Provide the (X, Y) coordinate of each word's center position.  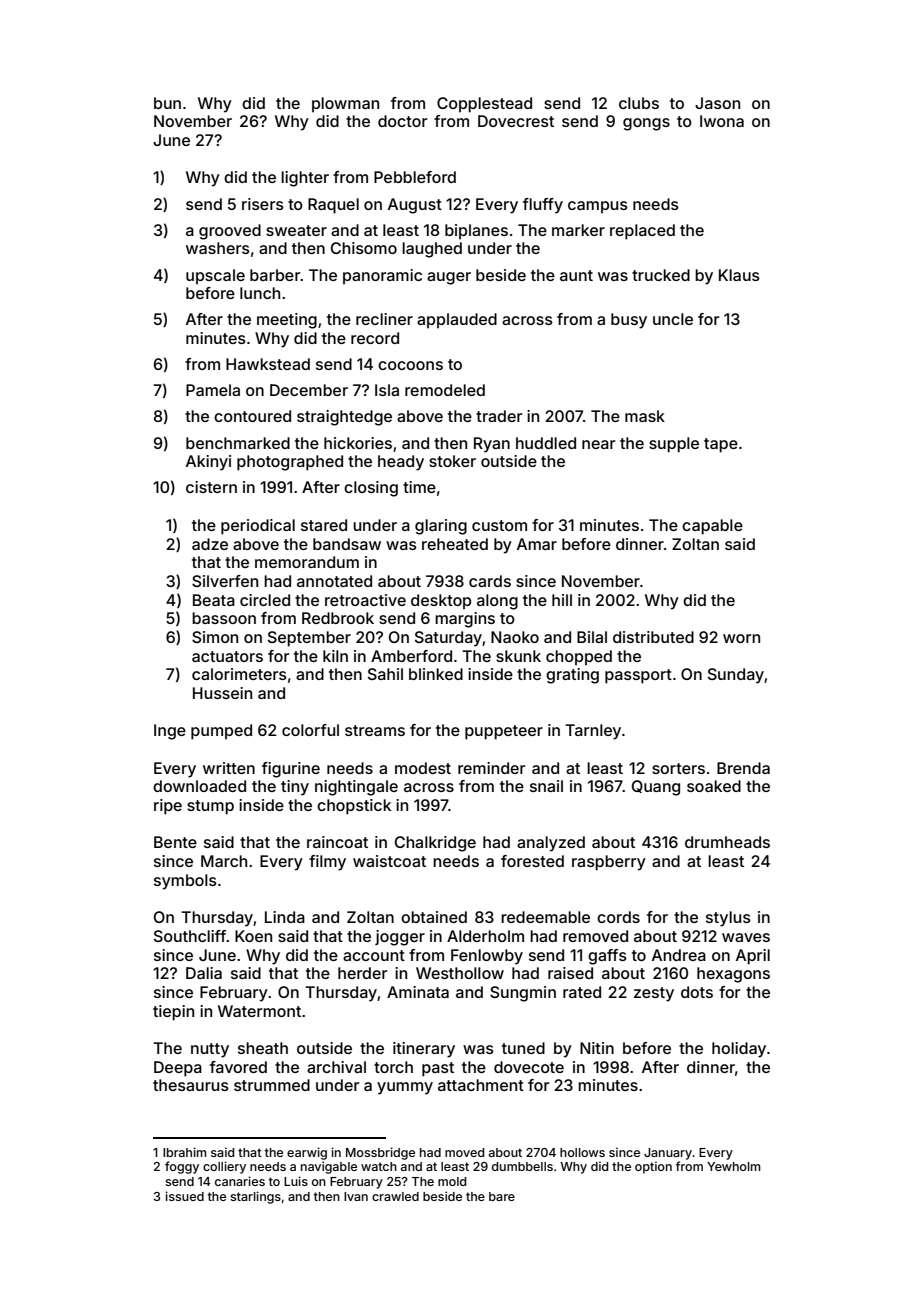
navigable (329, 1167)
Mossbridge (380, 1153)
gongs (646, 124)
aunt (576, 275)
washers (218, 248)
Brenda (743, 768)
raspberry (609, 863)
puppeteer (504, 732)
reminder (491, 768)
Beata (214, 600)
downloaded (199, 786)
